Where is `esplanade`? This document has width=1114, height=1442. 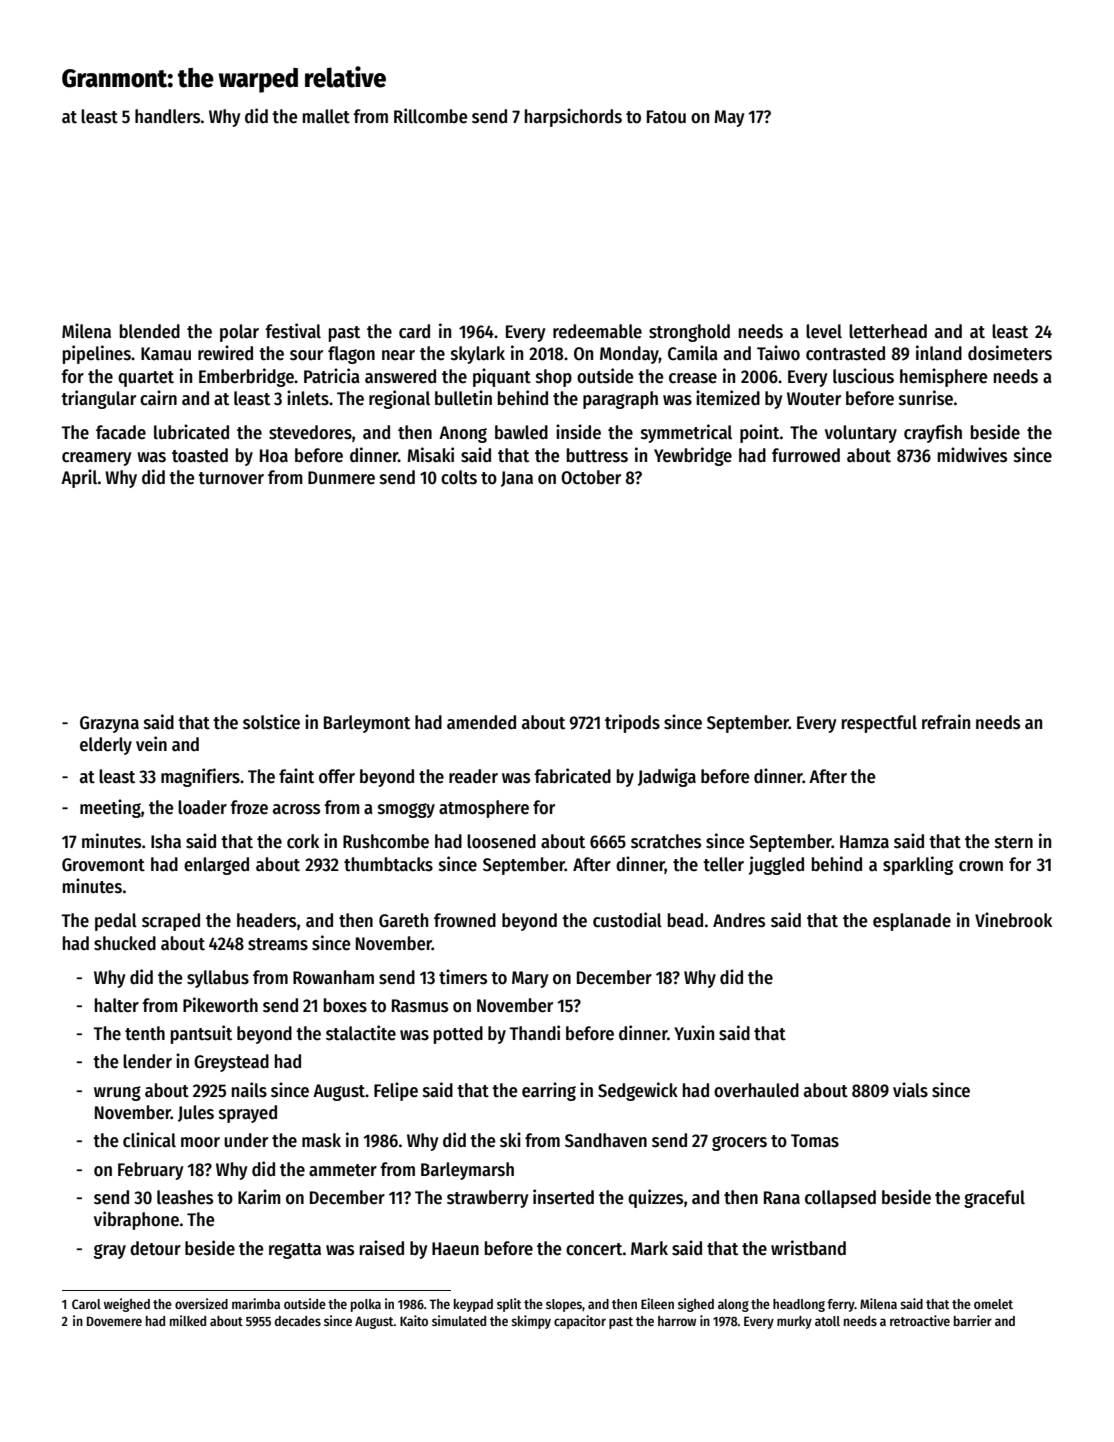
esplanade is located at coordinates (912, 922).
